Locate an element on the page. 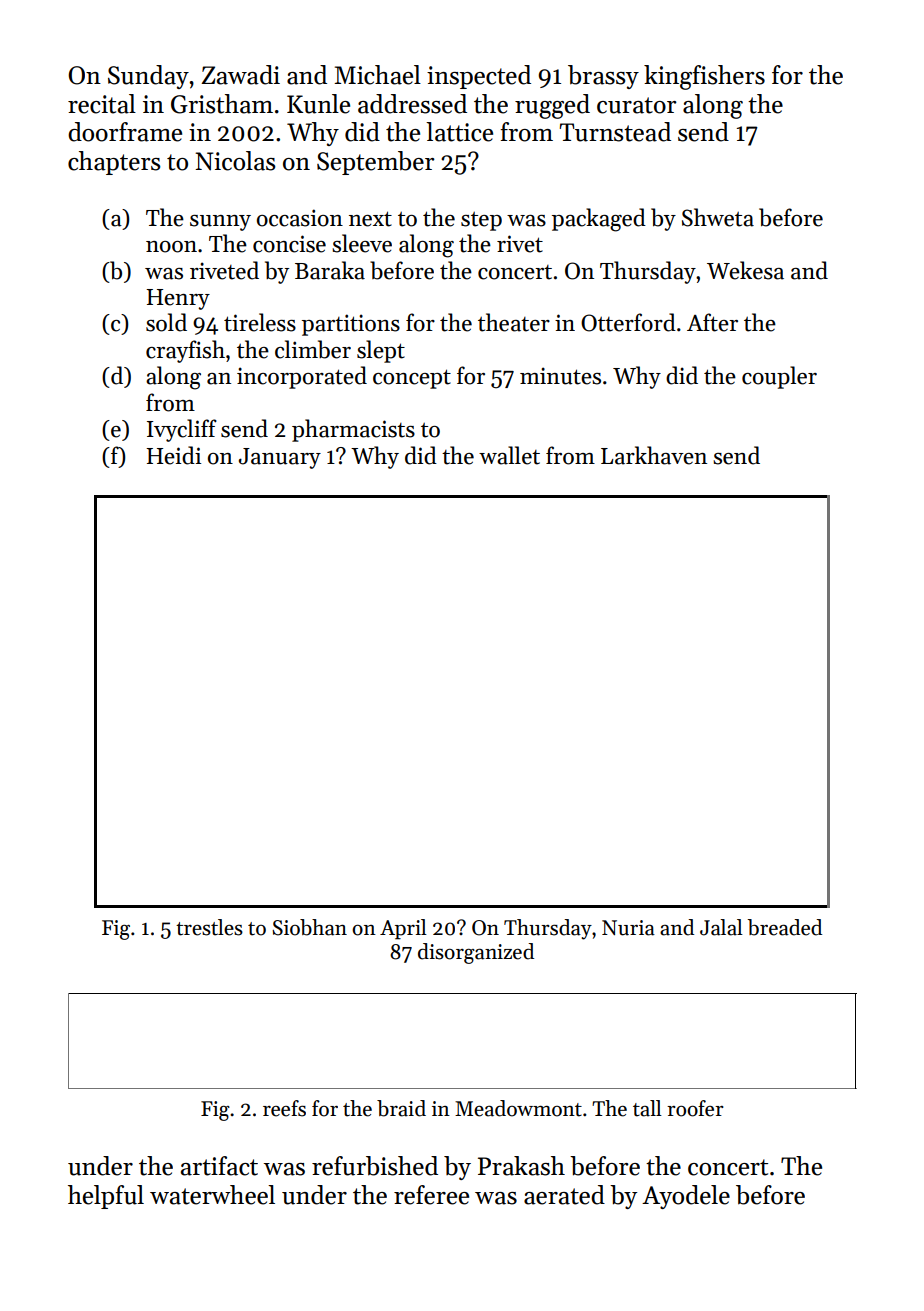 The image size is (924, 1311). brassy is located at coordinates (603, 77).
